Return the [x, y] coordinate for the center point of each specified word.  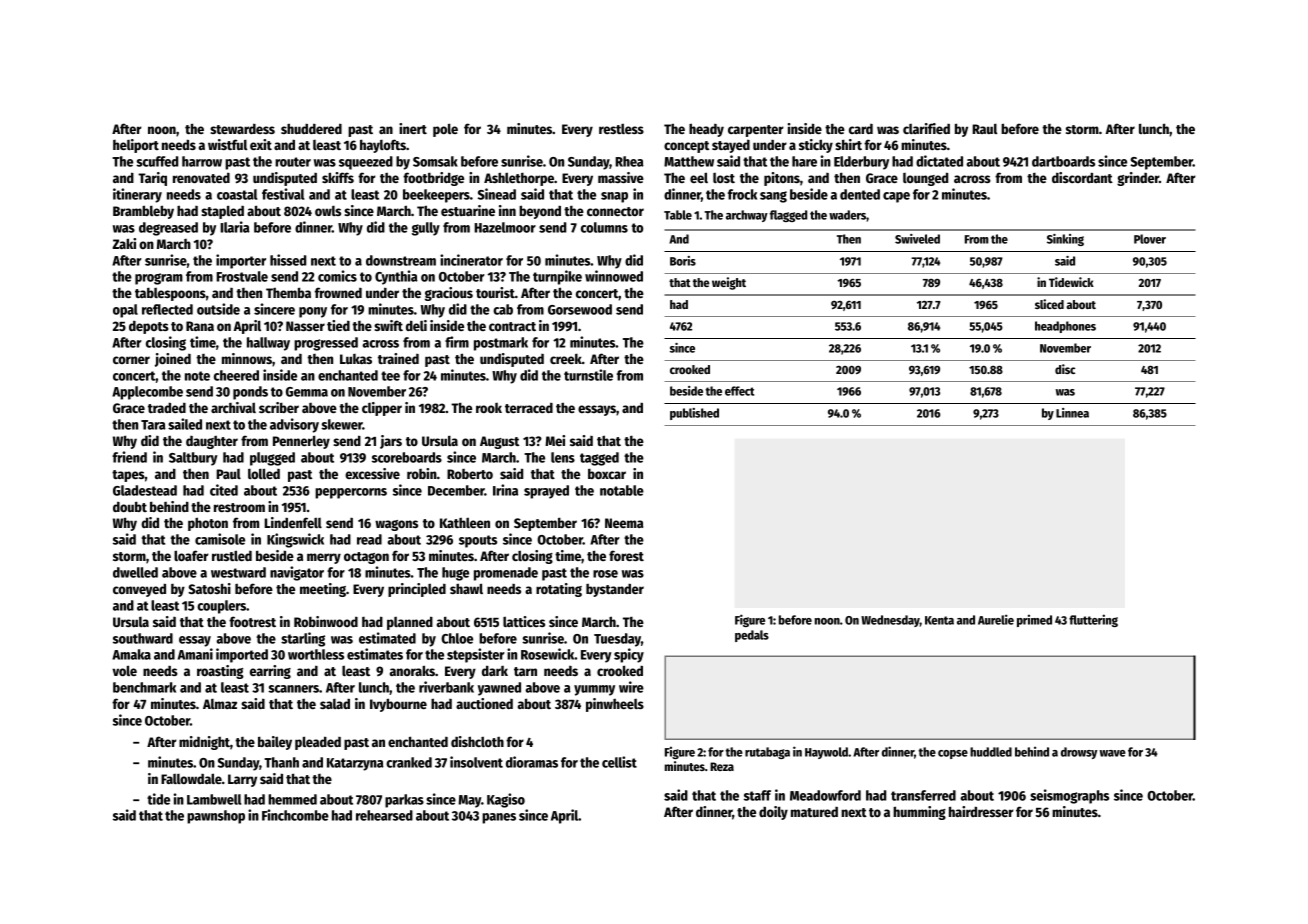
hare [804, 161]
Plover [1150, 239]
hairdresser [981, 811]
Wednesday [890, 621]
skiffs [338, 177]
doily [773, 813]
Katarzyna [355, 764]
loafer [191, 555]
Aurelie [996, 619]
